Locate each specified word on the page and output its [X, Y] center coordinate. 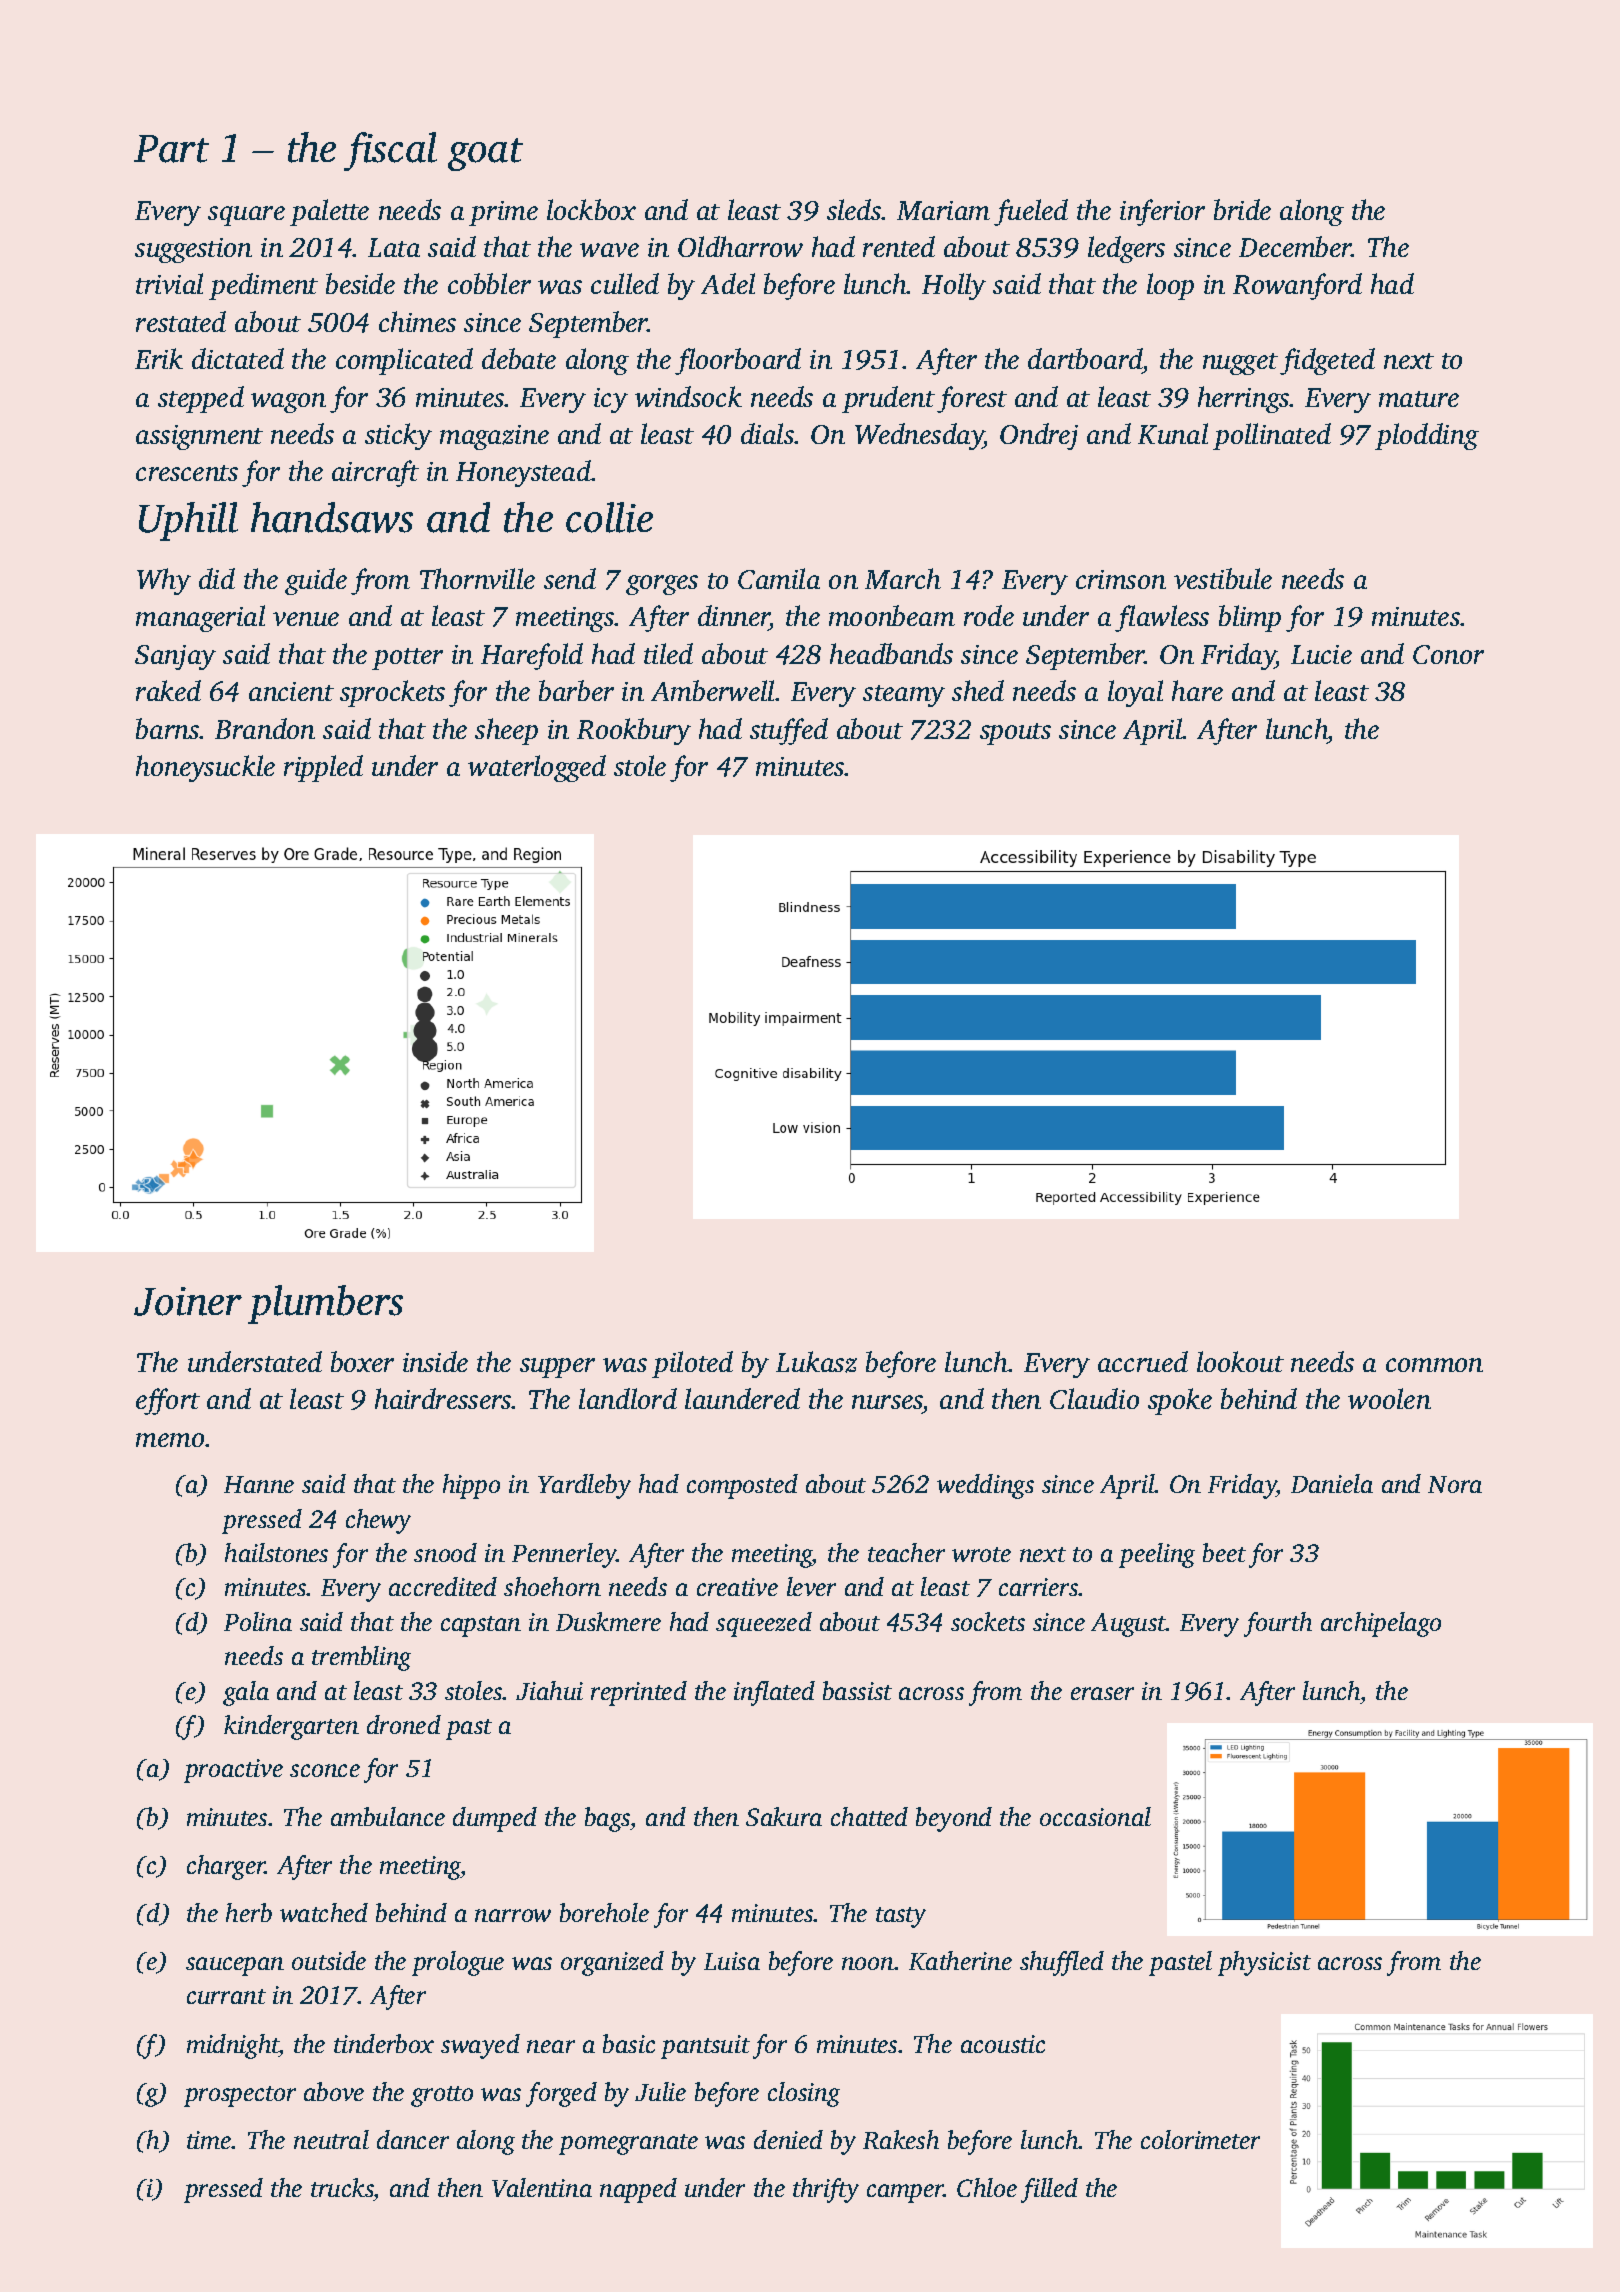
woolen [1389, 1398]
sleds [854, 209]
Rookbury [634, 731]
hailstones [276, 1552]
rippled [323, 768]
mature [1419, 399]
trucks [342, 2187]
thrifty [826, 2190]
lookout [1240, 1361]
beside [360, 283]
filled [1049, 2190]
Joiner [188, 1301]
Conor [1448, 654]
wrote [981, 1554]
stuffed [789, 731]
